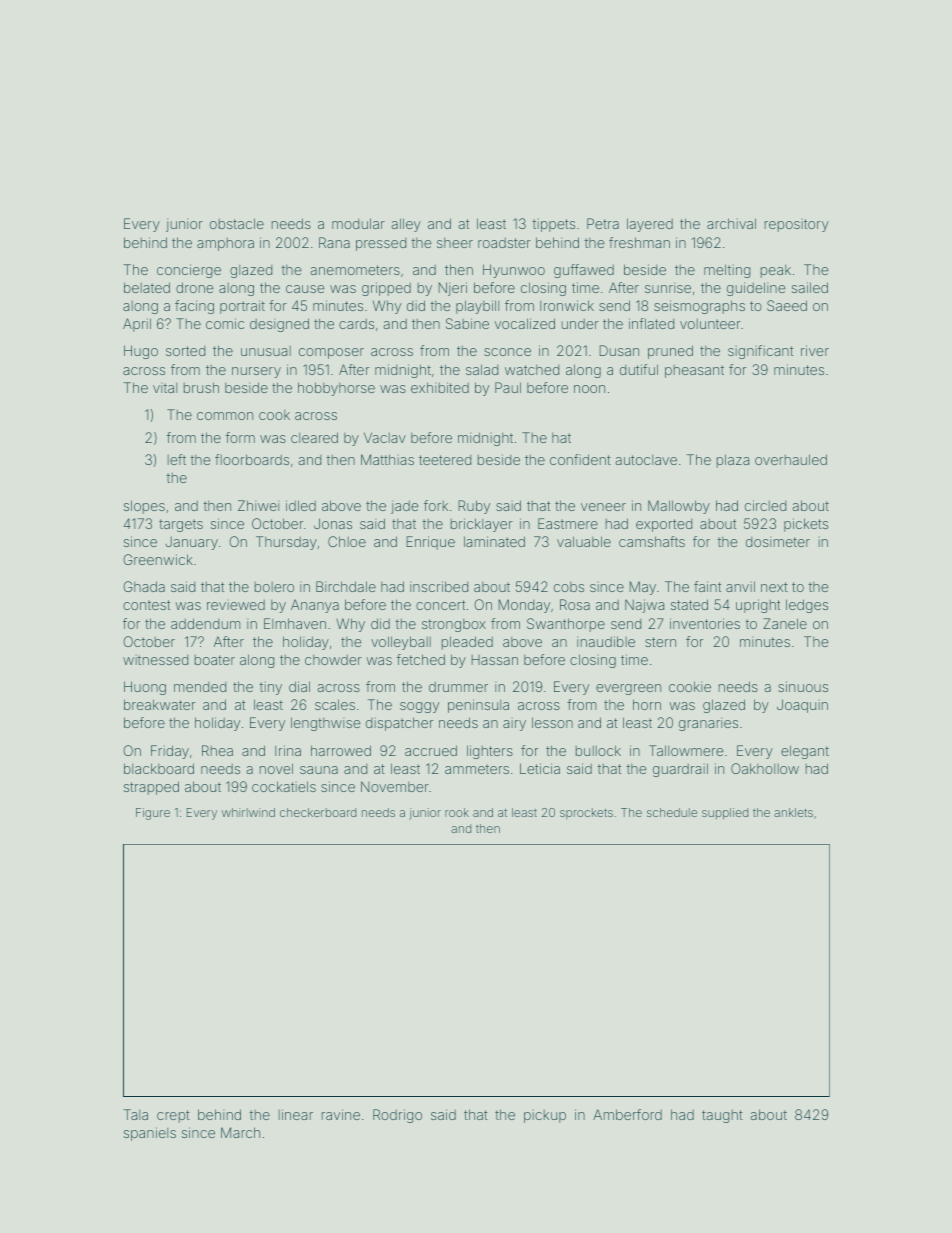 This page has height=1233, width=952. What do you see at coordinates (765, 768) in the page?
I see `Oakhollow` at bounding box center [765, 768].
